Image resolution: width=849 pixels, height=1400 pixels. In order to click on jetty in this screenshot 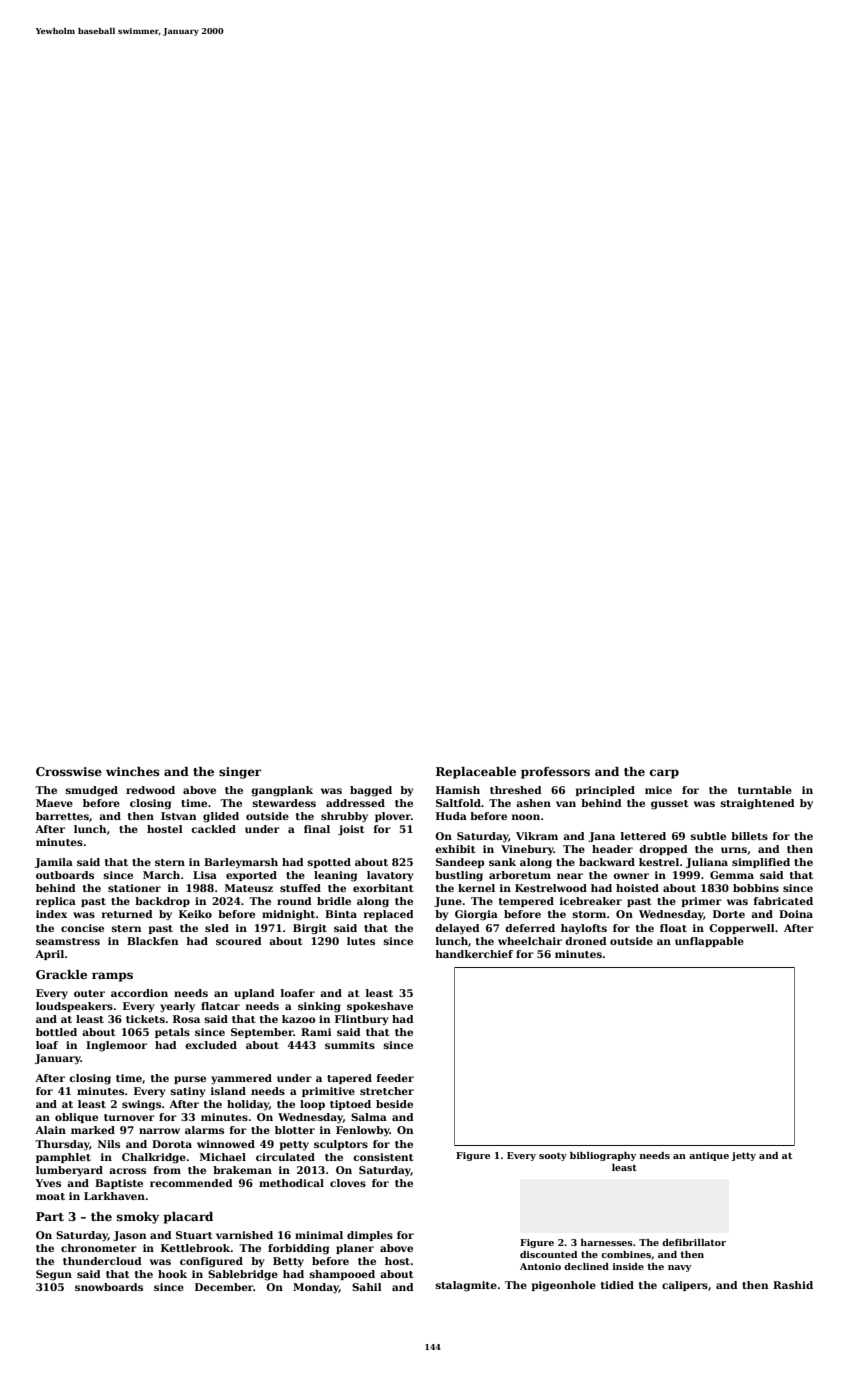, I will do `click(743, 1156)`.
